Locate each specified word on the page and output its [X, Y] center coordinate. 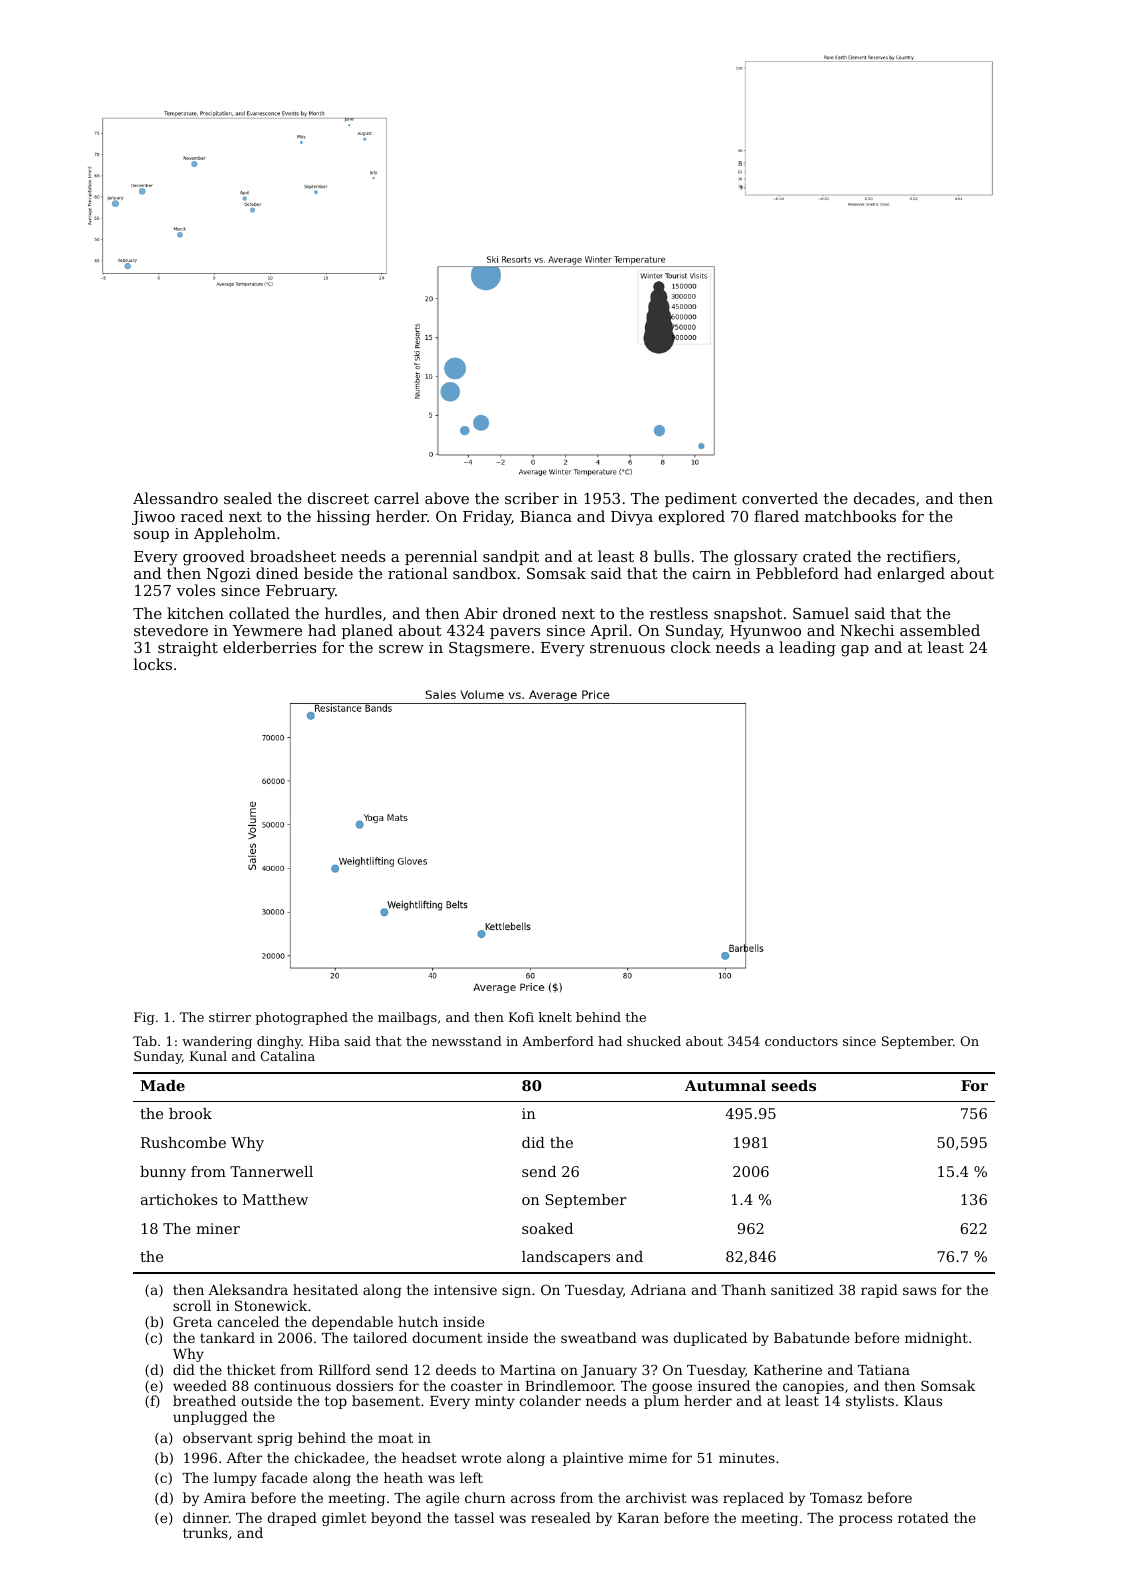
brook [190, 1113]
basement [386, 1400]
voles [196, 590]
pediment [701, 499]
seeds [794, 1085]
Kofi [521, 1017]
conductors [801, 1041]
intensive [465, 1290]
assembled [940, 630]
